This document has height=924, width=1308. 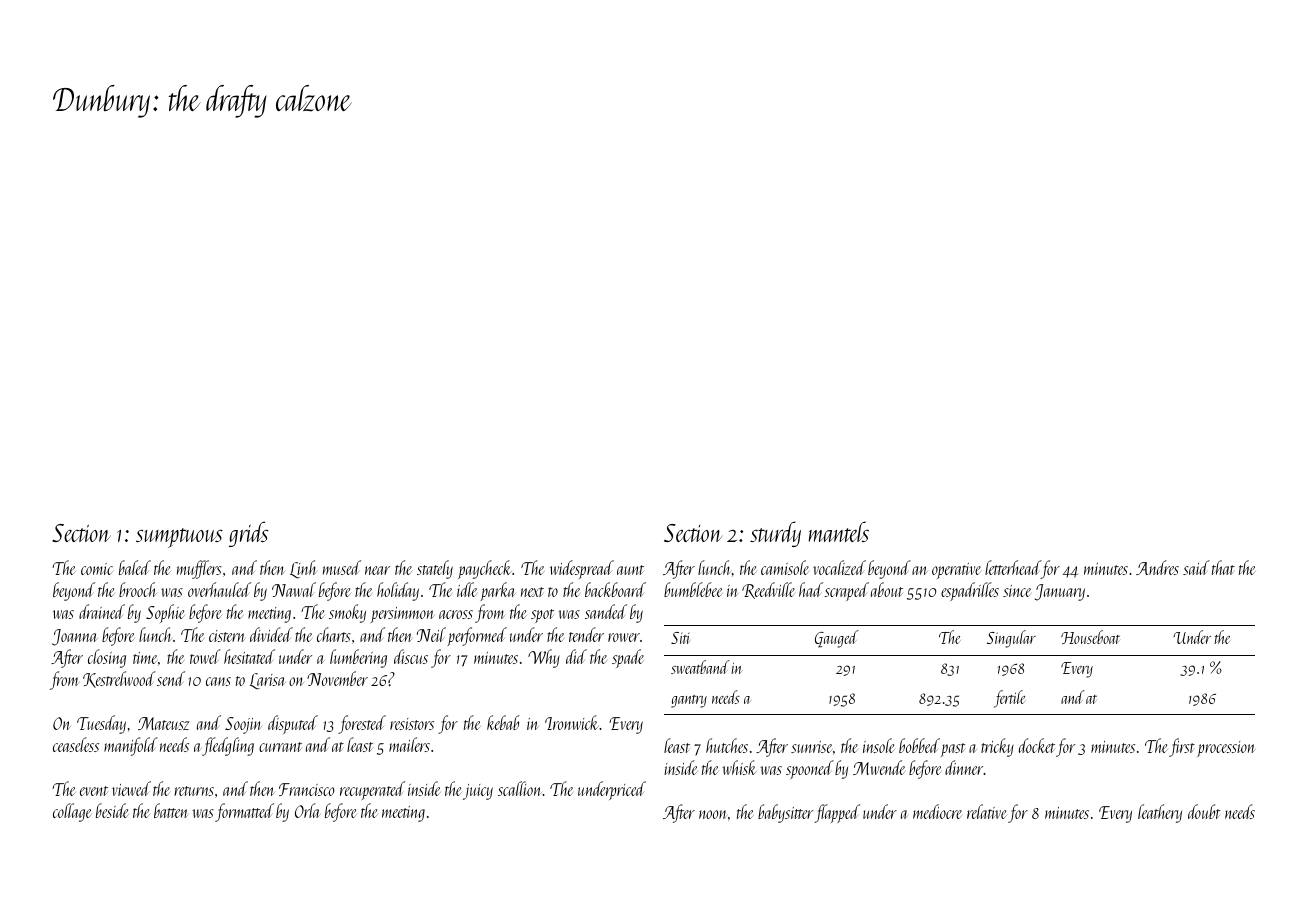 What do you see at coordinates (1223, 567) in the document?
I see `that` at bounding box center [1223, 567].
